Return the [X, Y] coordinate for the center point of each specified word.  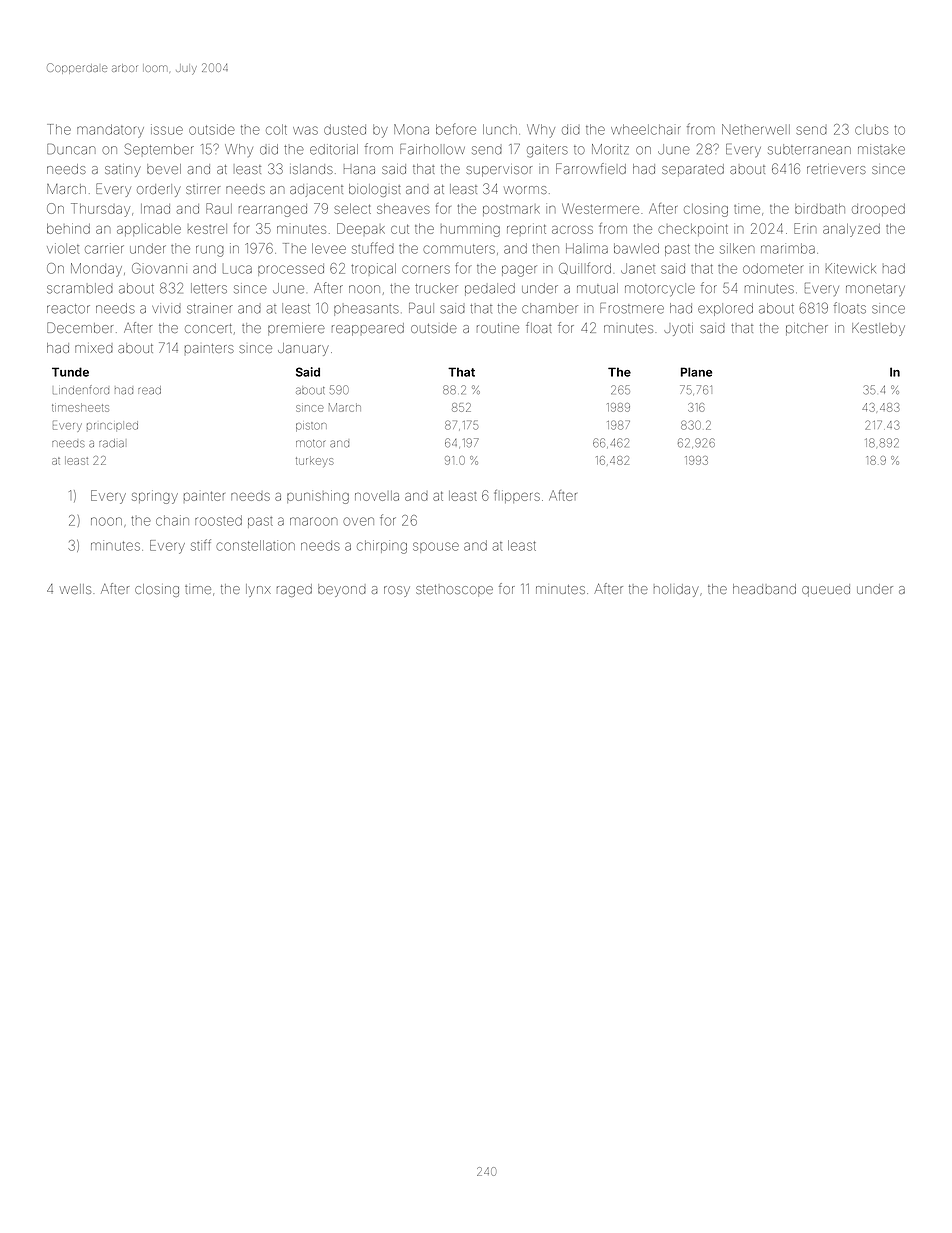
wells [75, 589]
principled [112, 425]
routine [498, 328]
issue [167, 129]
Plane [696, 372]
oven [358, 521]
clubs [871, 129]
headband [764, 589]
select [352, 209]
